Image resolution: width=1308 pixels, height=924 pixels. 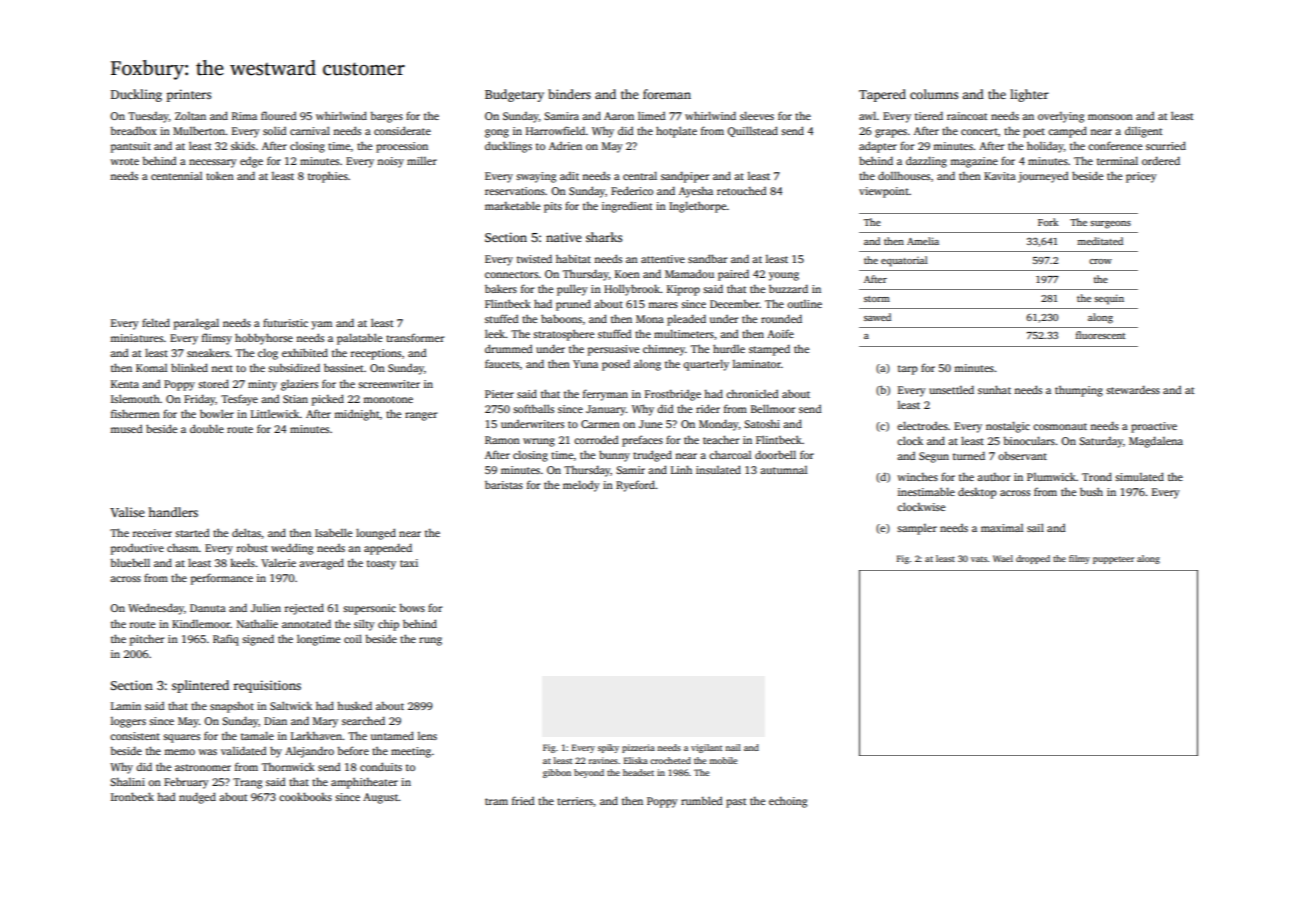 What do you see at coordinates (328, 177) in the screenshot?
I see `trophies` at bounding box center [328, 177].
